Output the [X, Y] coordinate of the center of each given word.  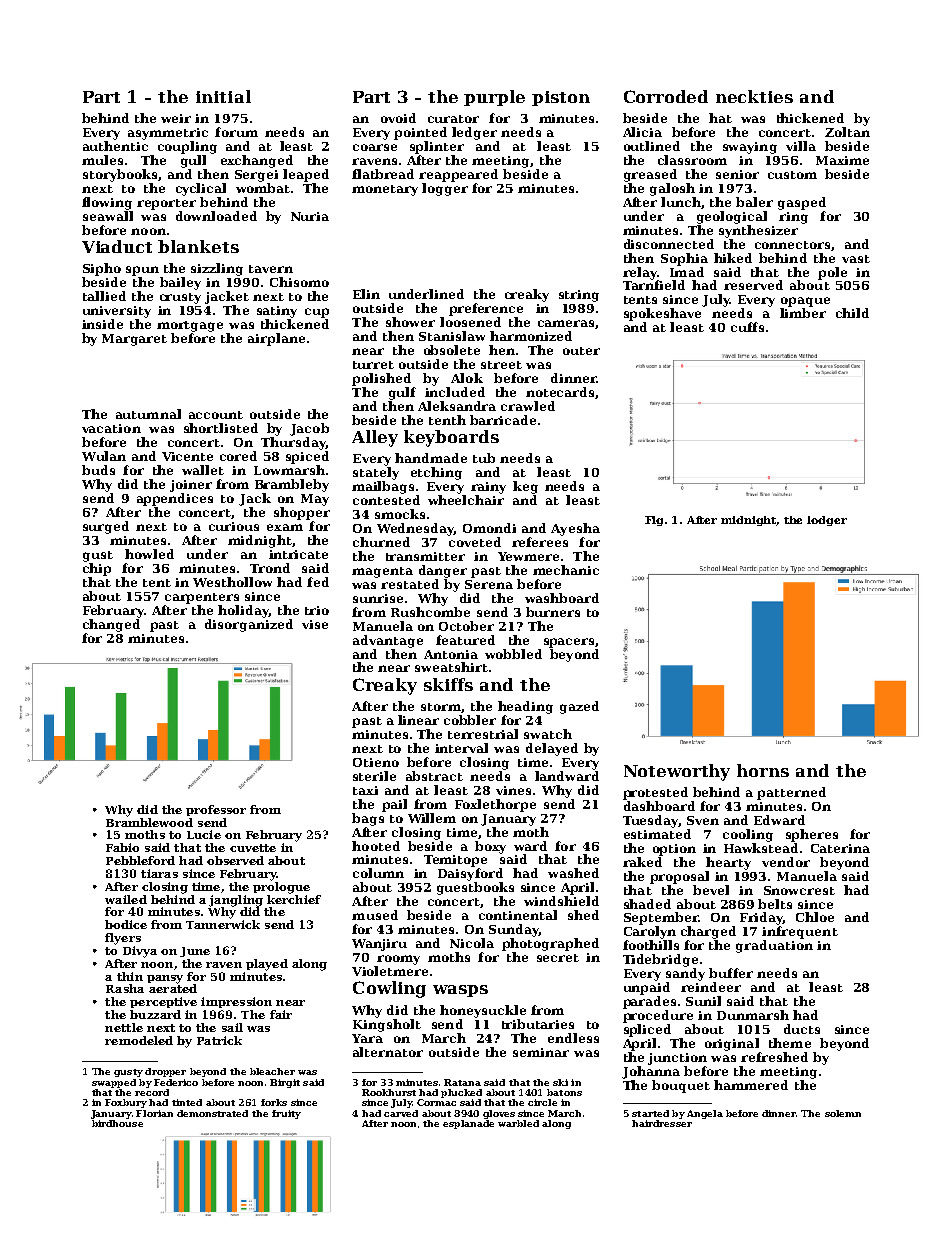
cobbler [470, 720]
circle [542, 1102]
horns [763, 770]
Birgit [285, 1083]
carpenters [202, 598]
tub [484, 458]
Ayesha [575, 529]
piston [561, 98]
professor [216, 810]
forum [236, 132]
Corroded [666, 96]
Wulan [104, 456]
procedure [658, 1016]
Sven [703, 820]
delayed [552, 749]
